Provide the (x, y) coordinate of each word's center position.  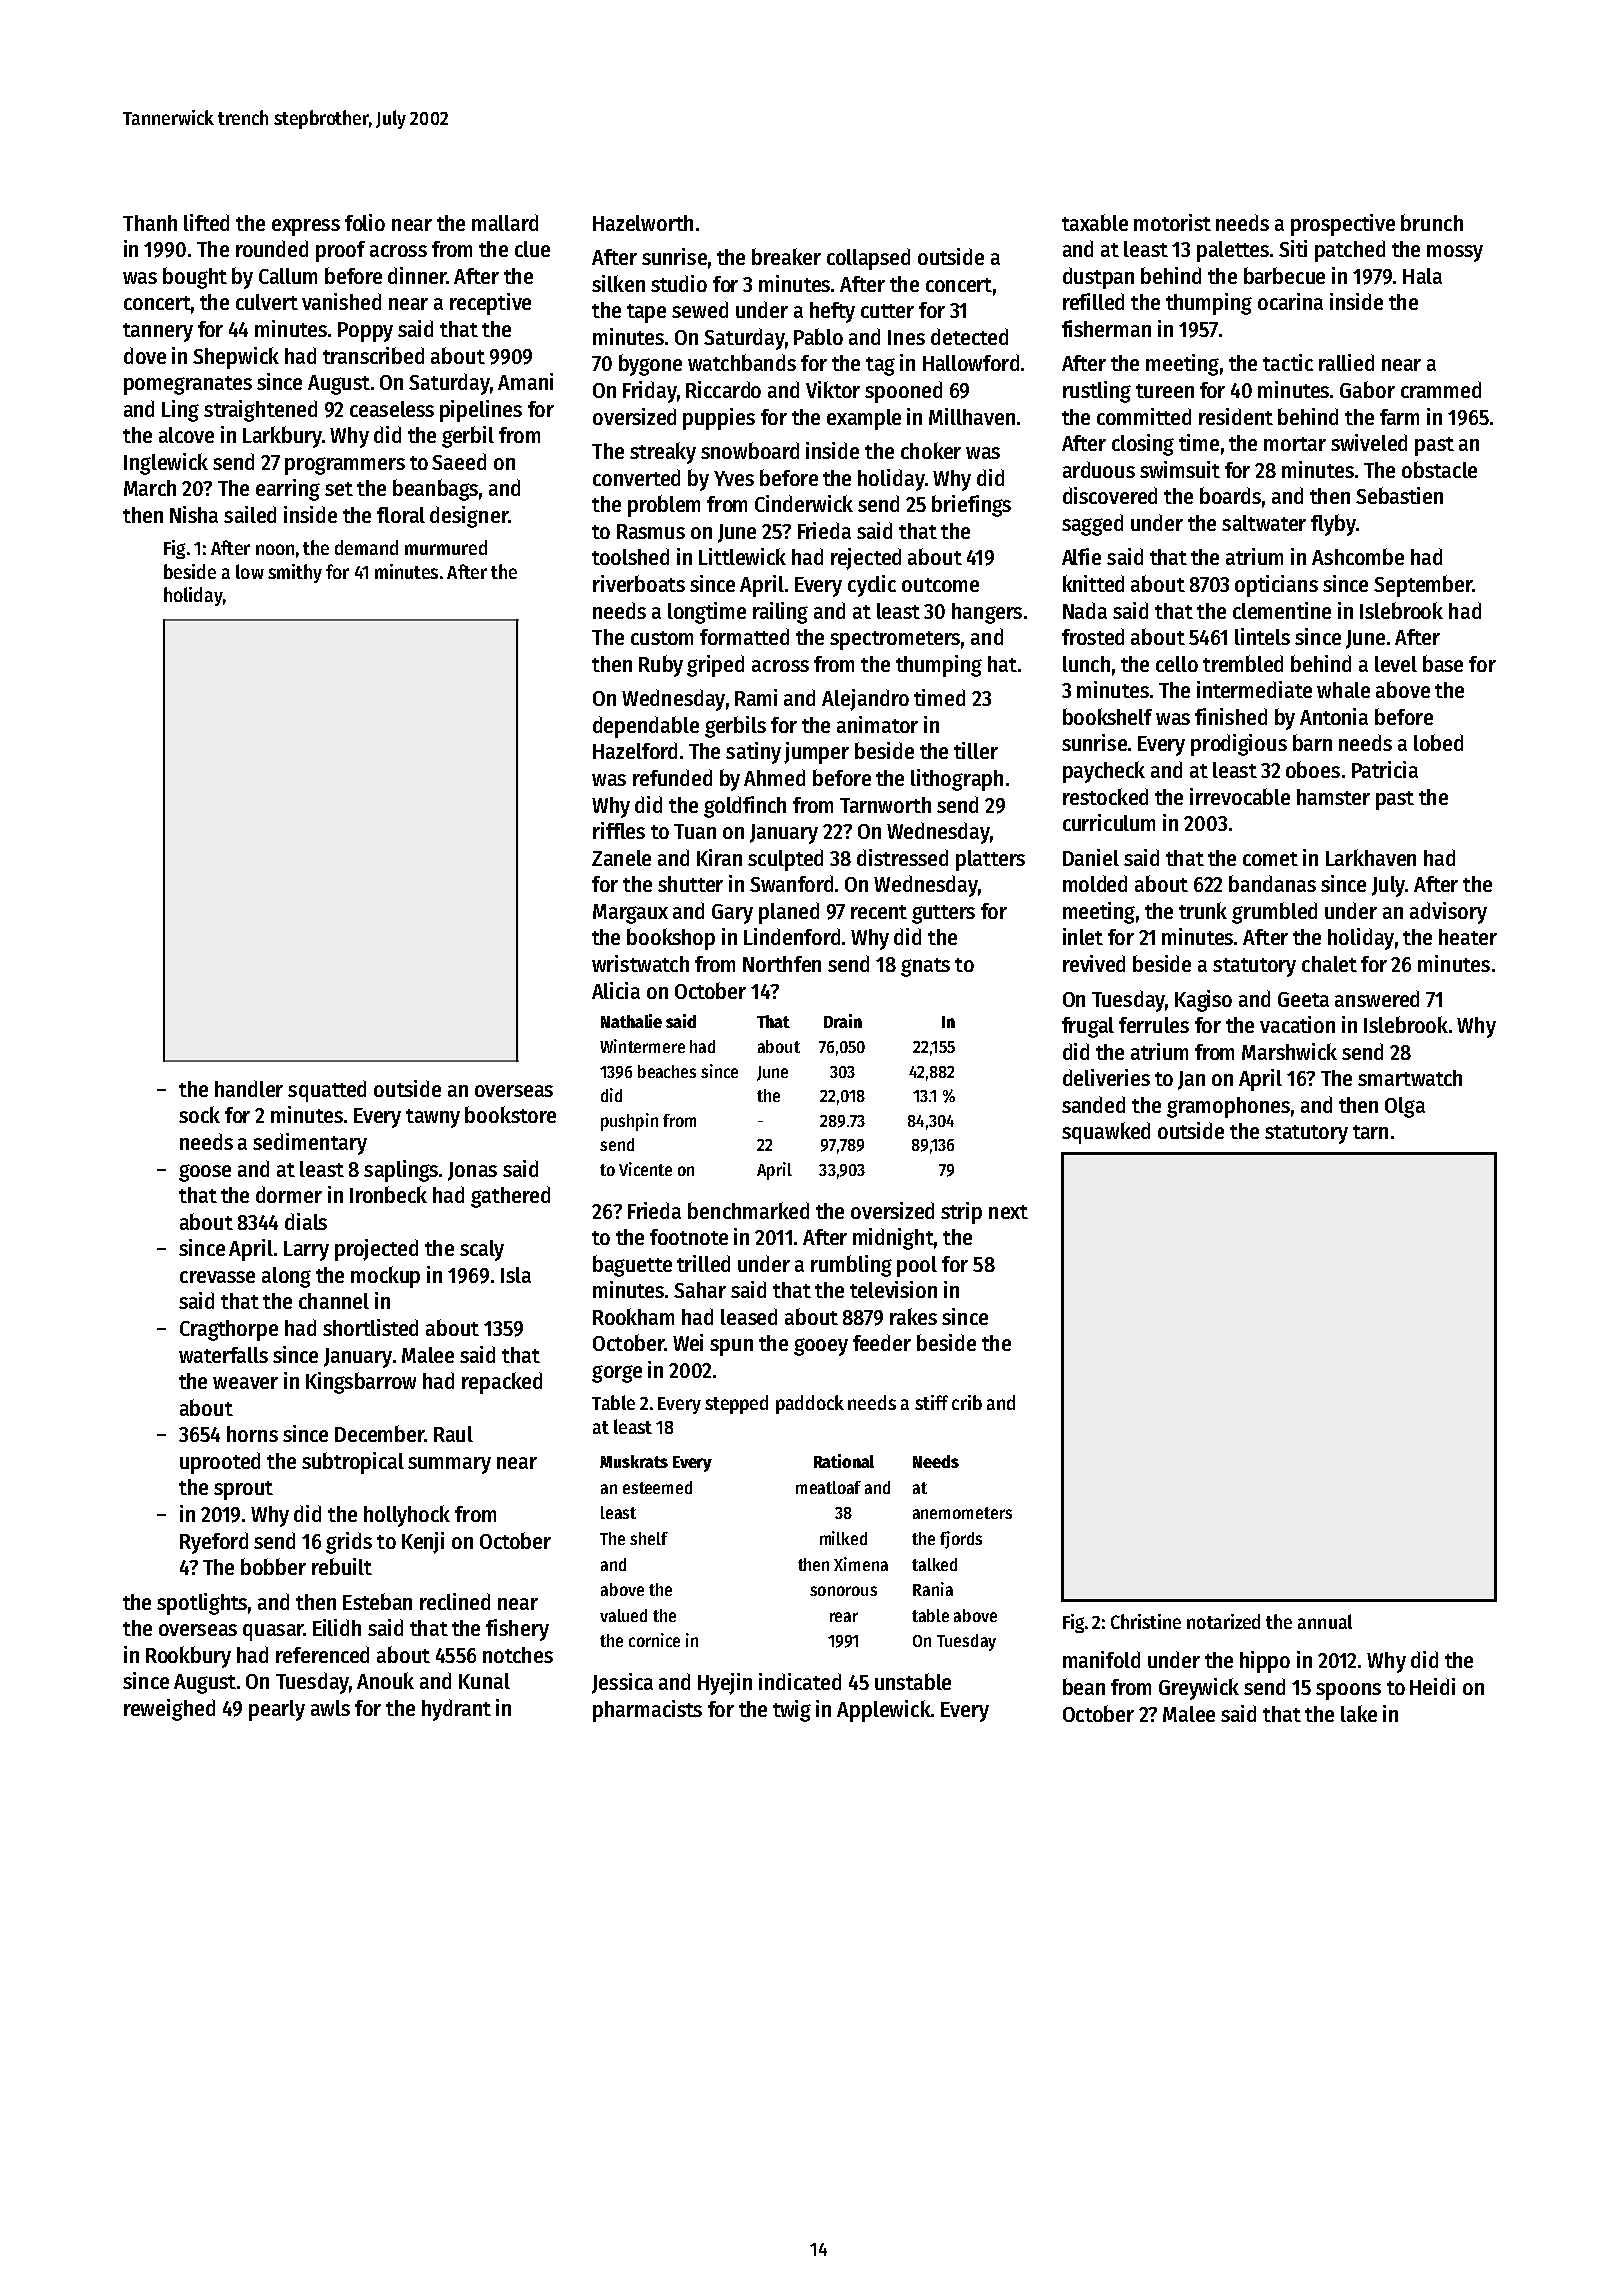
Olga (1405, 1107)
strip (961, 1213)
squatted (327, 1091)
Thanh (150, 223)
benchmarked (748, 1210)
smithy (295, 573)
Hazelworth (643, 223)
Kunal (484, 1681)
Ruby (661, 666)
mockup (385, 1277)
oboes (1313, 769)
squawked (1106, 1133)
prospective (1343, 225)
